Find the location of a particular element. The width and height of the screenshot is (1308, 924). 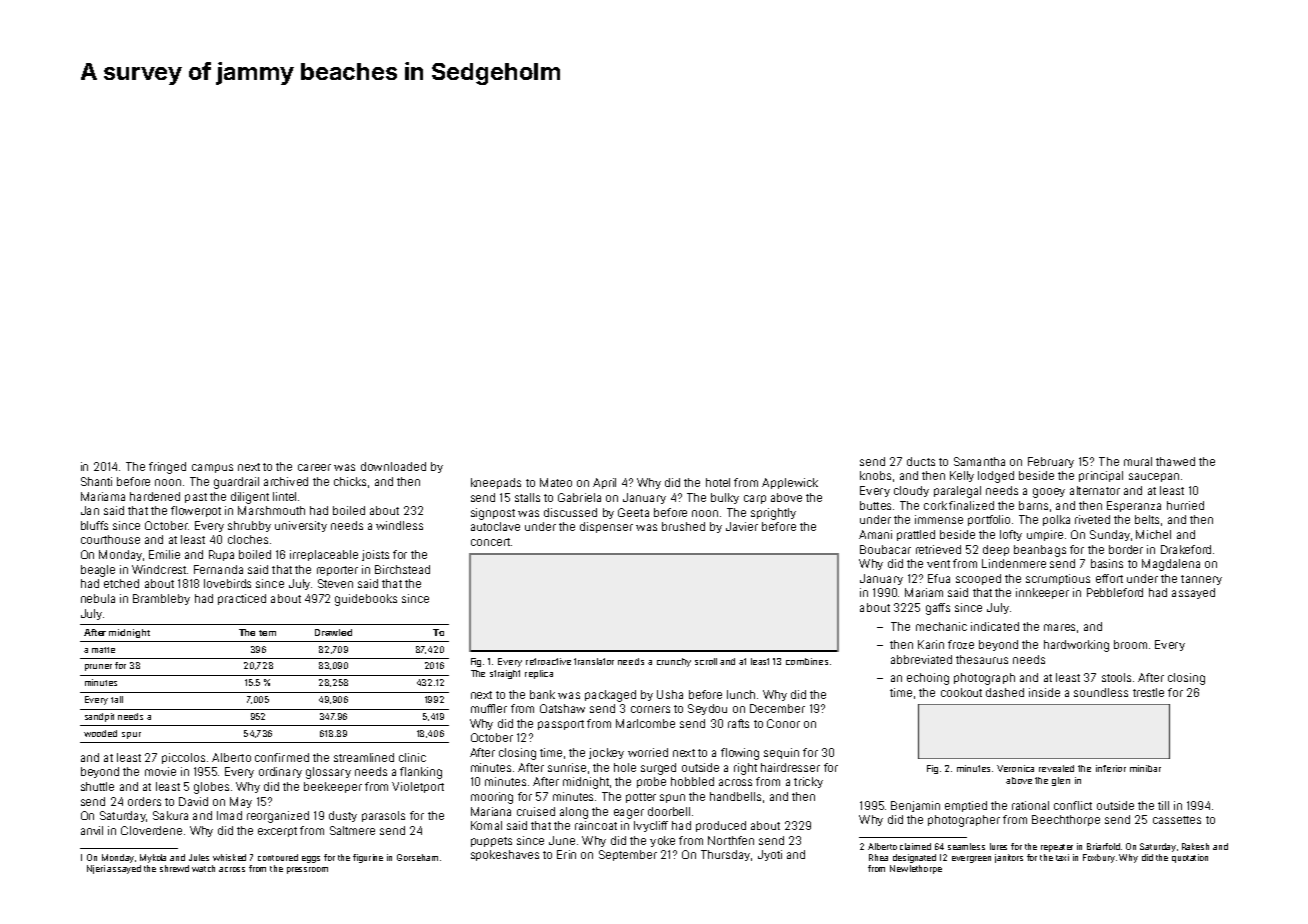

downloaded is located at coordinates (393, 466).
